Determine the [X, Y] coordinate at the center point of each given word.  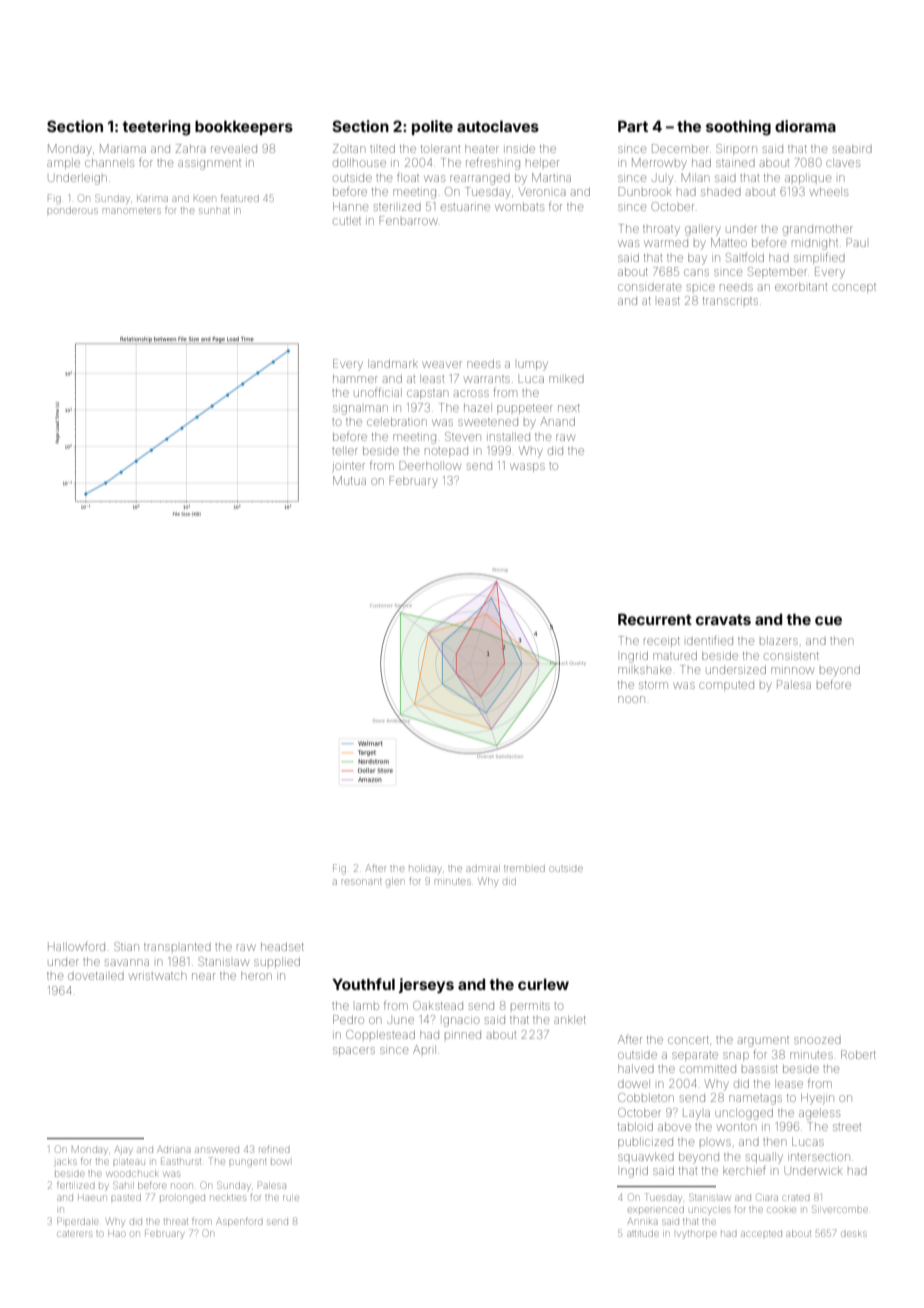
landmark [393, 363]
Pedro [348, 1019]
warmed [666, 243]
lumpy [533, 366]
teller [345, 450]
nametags [755, 1100]
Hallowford [76, 946]
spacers [354, 1051]
